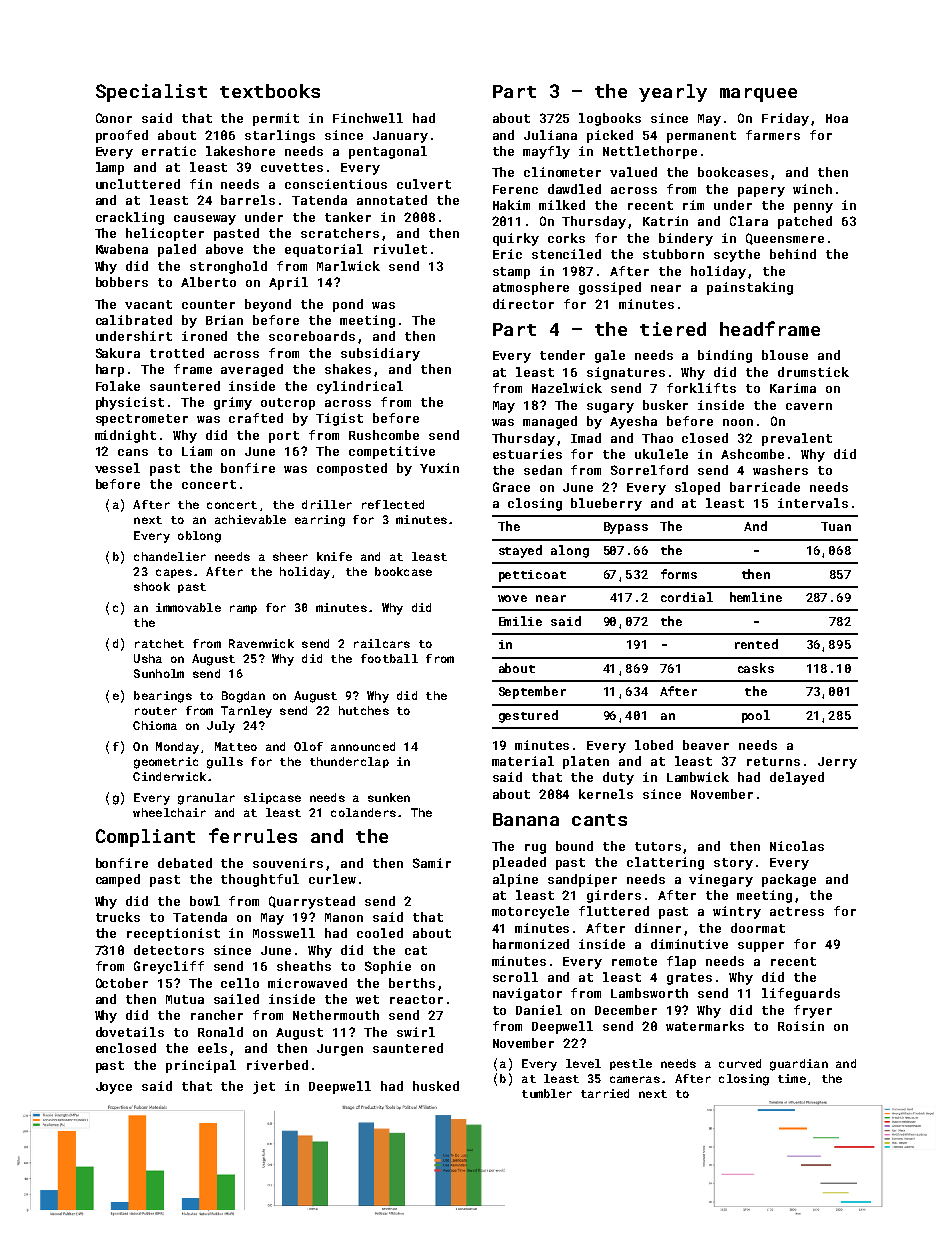 The image size is (952, 1233). I want to click on jet, so click(264, 1087).
